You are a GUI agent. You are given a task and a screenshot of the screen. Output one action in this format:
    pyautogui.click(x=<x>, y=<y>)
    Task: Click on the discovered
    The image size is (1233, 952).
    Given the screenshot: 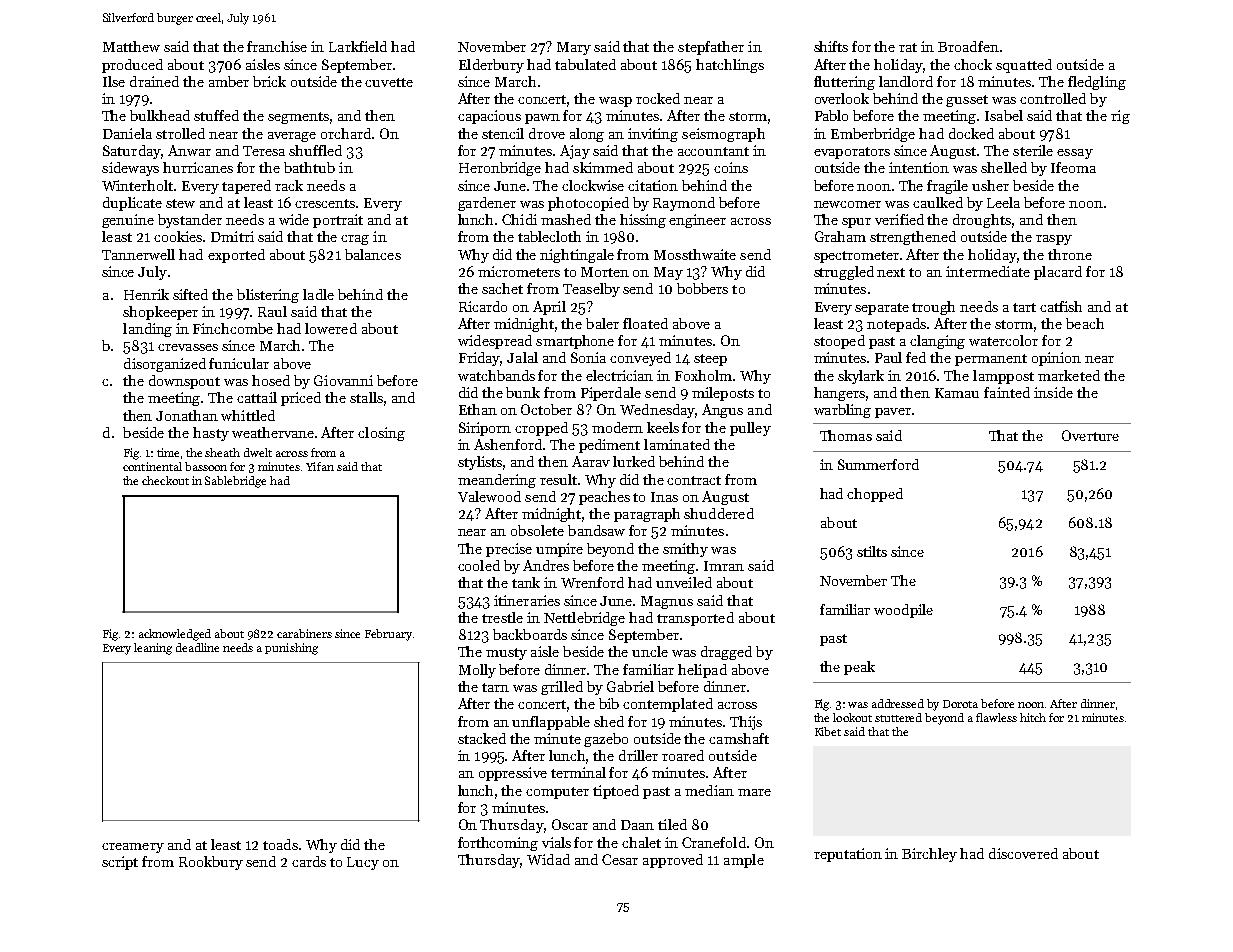 What is the action you would take?
    pyautogui.click(x=1023, y=853)
